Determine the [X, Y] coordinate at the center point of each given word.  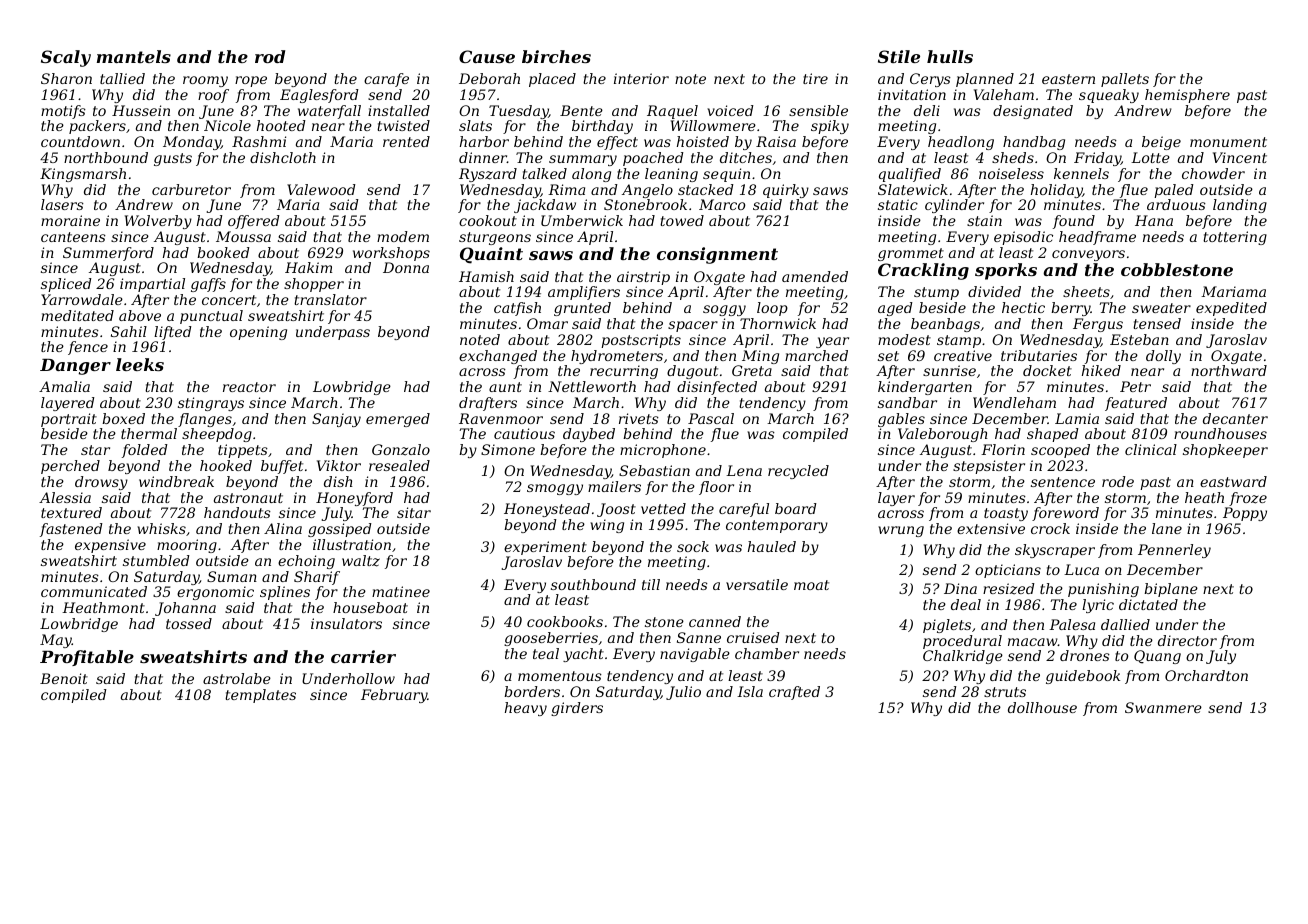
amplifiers [584, 293]
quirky [786, 191]
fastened [71, 530]
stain [984, 220]
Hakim [308, 267]
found [1074, 222]
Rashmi [259, 141]
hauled [772, 546]
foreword [1065, 514]
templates [260, 696]
